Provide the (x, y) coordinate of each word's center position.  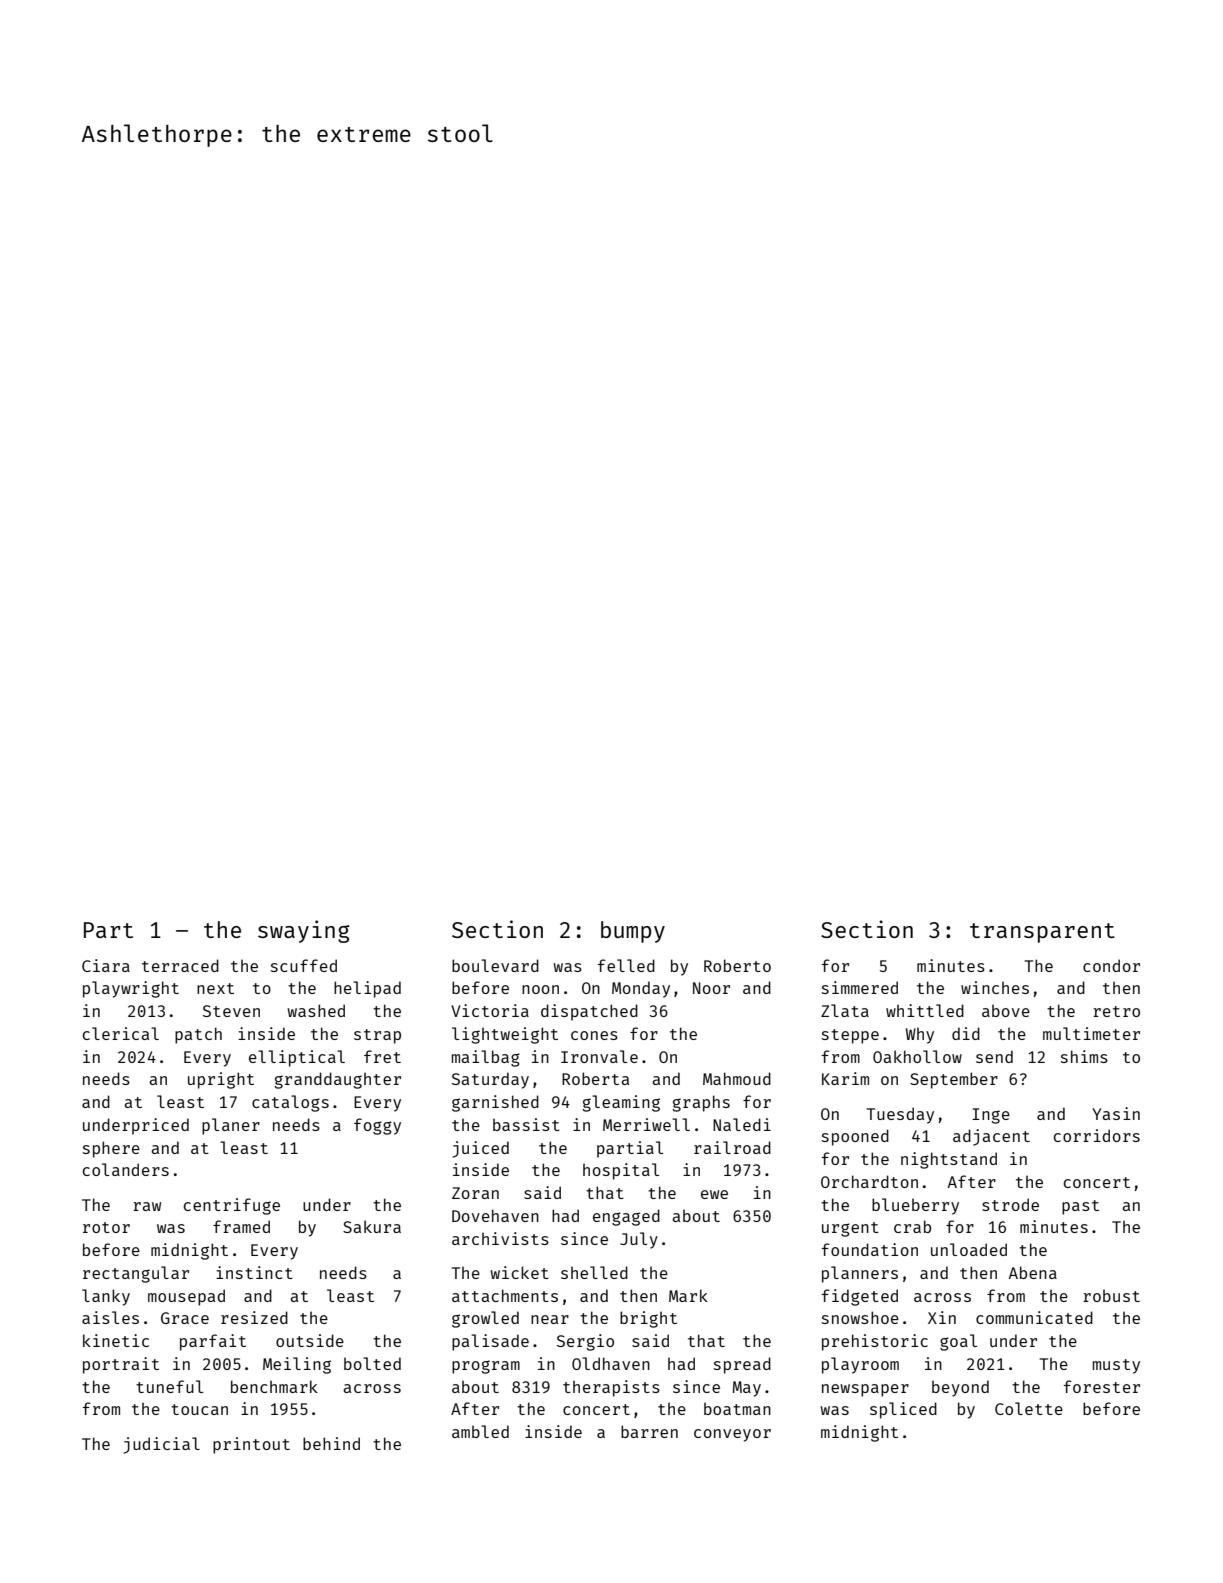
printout (251, 1445)
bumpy (633, 932)
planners (860, 1274)
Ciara (106, 965)
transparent (1042, 933)
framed (241, 1226)
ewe (714, 1194)
